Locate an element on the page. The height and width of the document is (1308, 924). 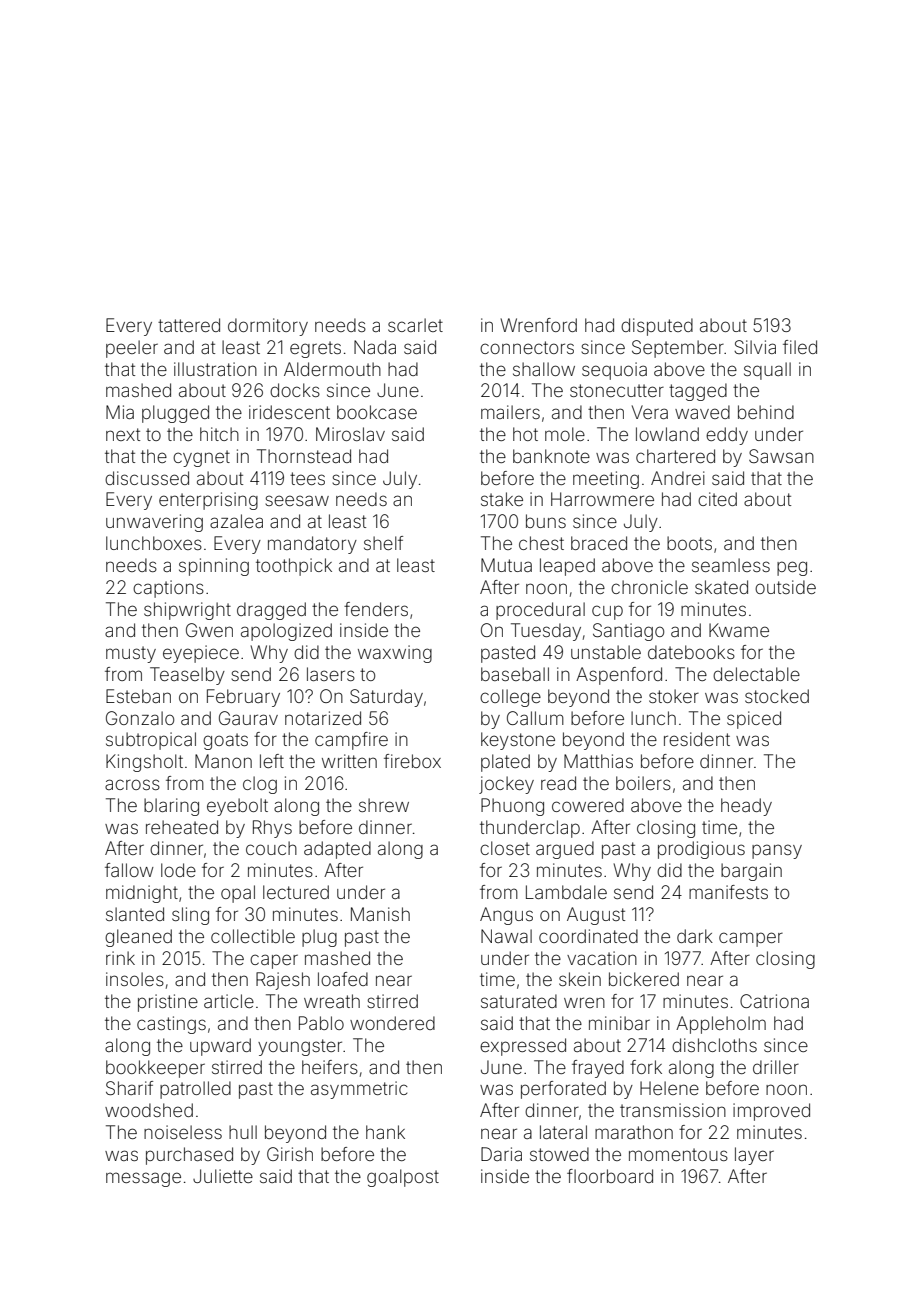
Kingsholt is located at coordinates (144, 763).
